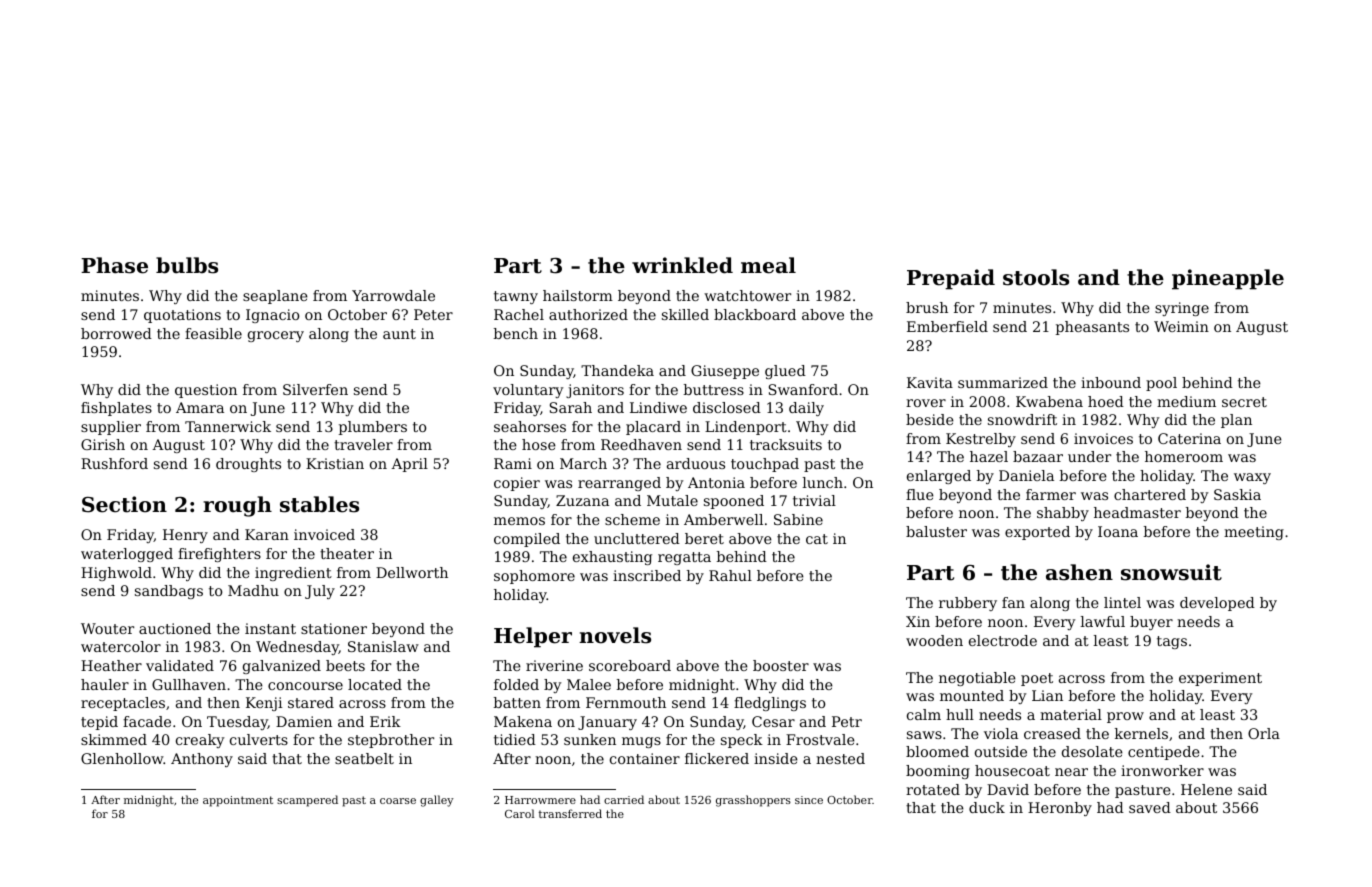  What do you see at coordinates (582, 500) in the image?
I see `Zuzana` at bounding box center [582, 500].
